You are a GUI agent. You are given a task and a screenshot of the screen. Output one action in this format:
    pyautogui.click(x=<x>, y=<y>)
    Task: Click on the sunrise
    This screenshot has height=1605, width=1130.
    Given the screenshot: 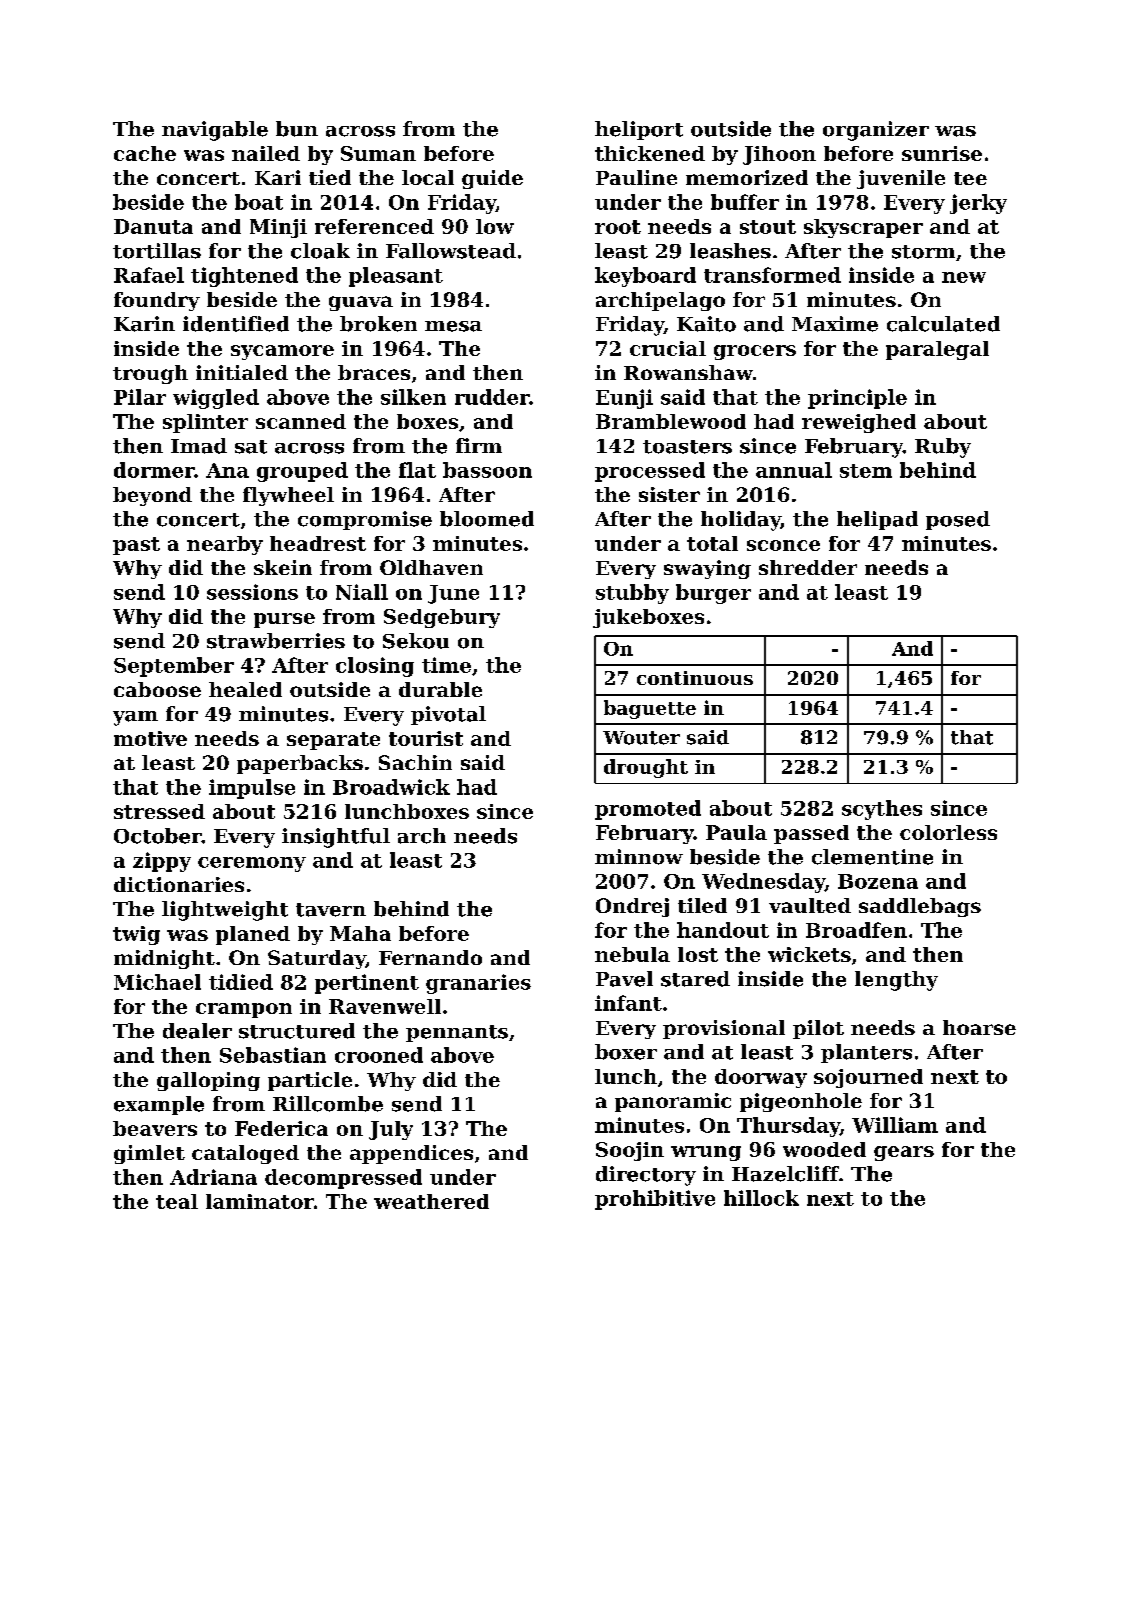 What is the action you would take?
    pyautogui.click(x=942, y=153)
